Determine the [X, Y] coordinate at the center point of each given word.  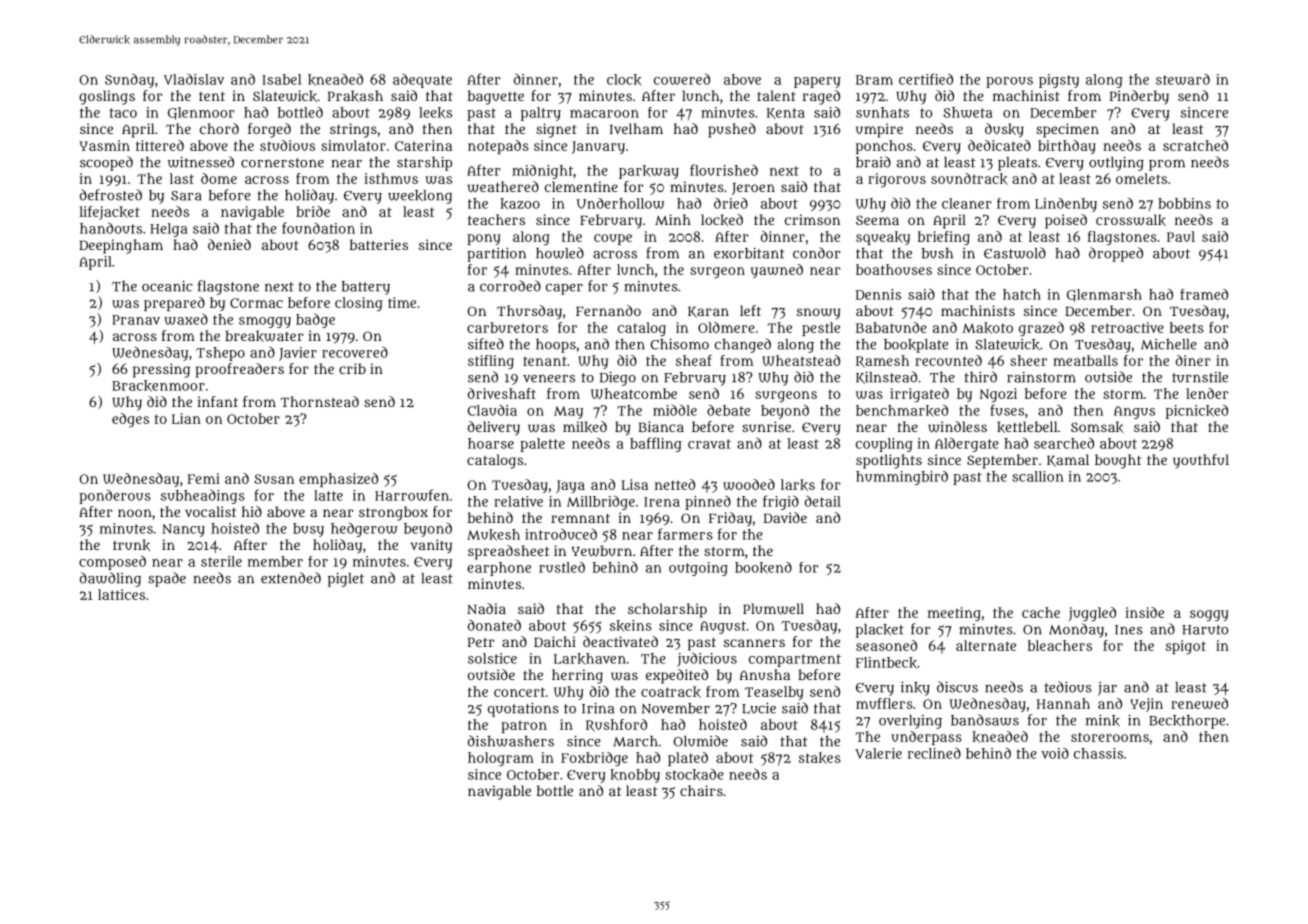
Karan [708, 312]
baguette [496, 97]
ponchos [884, 147]
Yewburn [602, 551]
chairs [701, 790]
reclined [934, 753]
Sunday [129, 80]
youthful [1201, 461]
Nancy [183, 530]
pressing [161, 370]
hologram [501, 759]
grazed [1041, 329]
